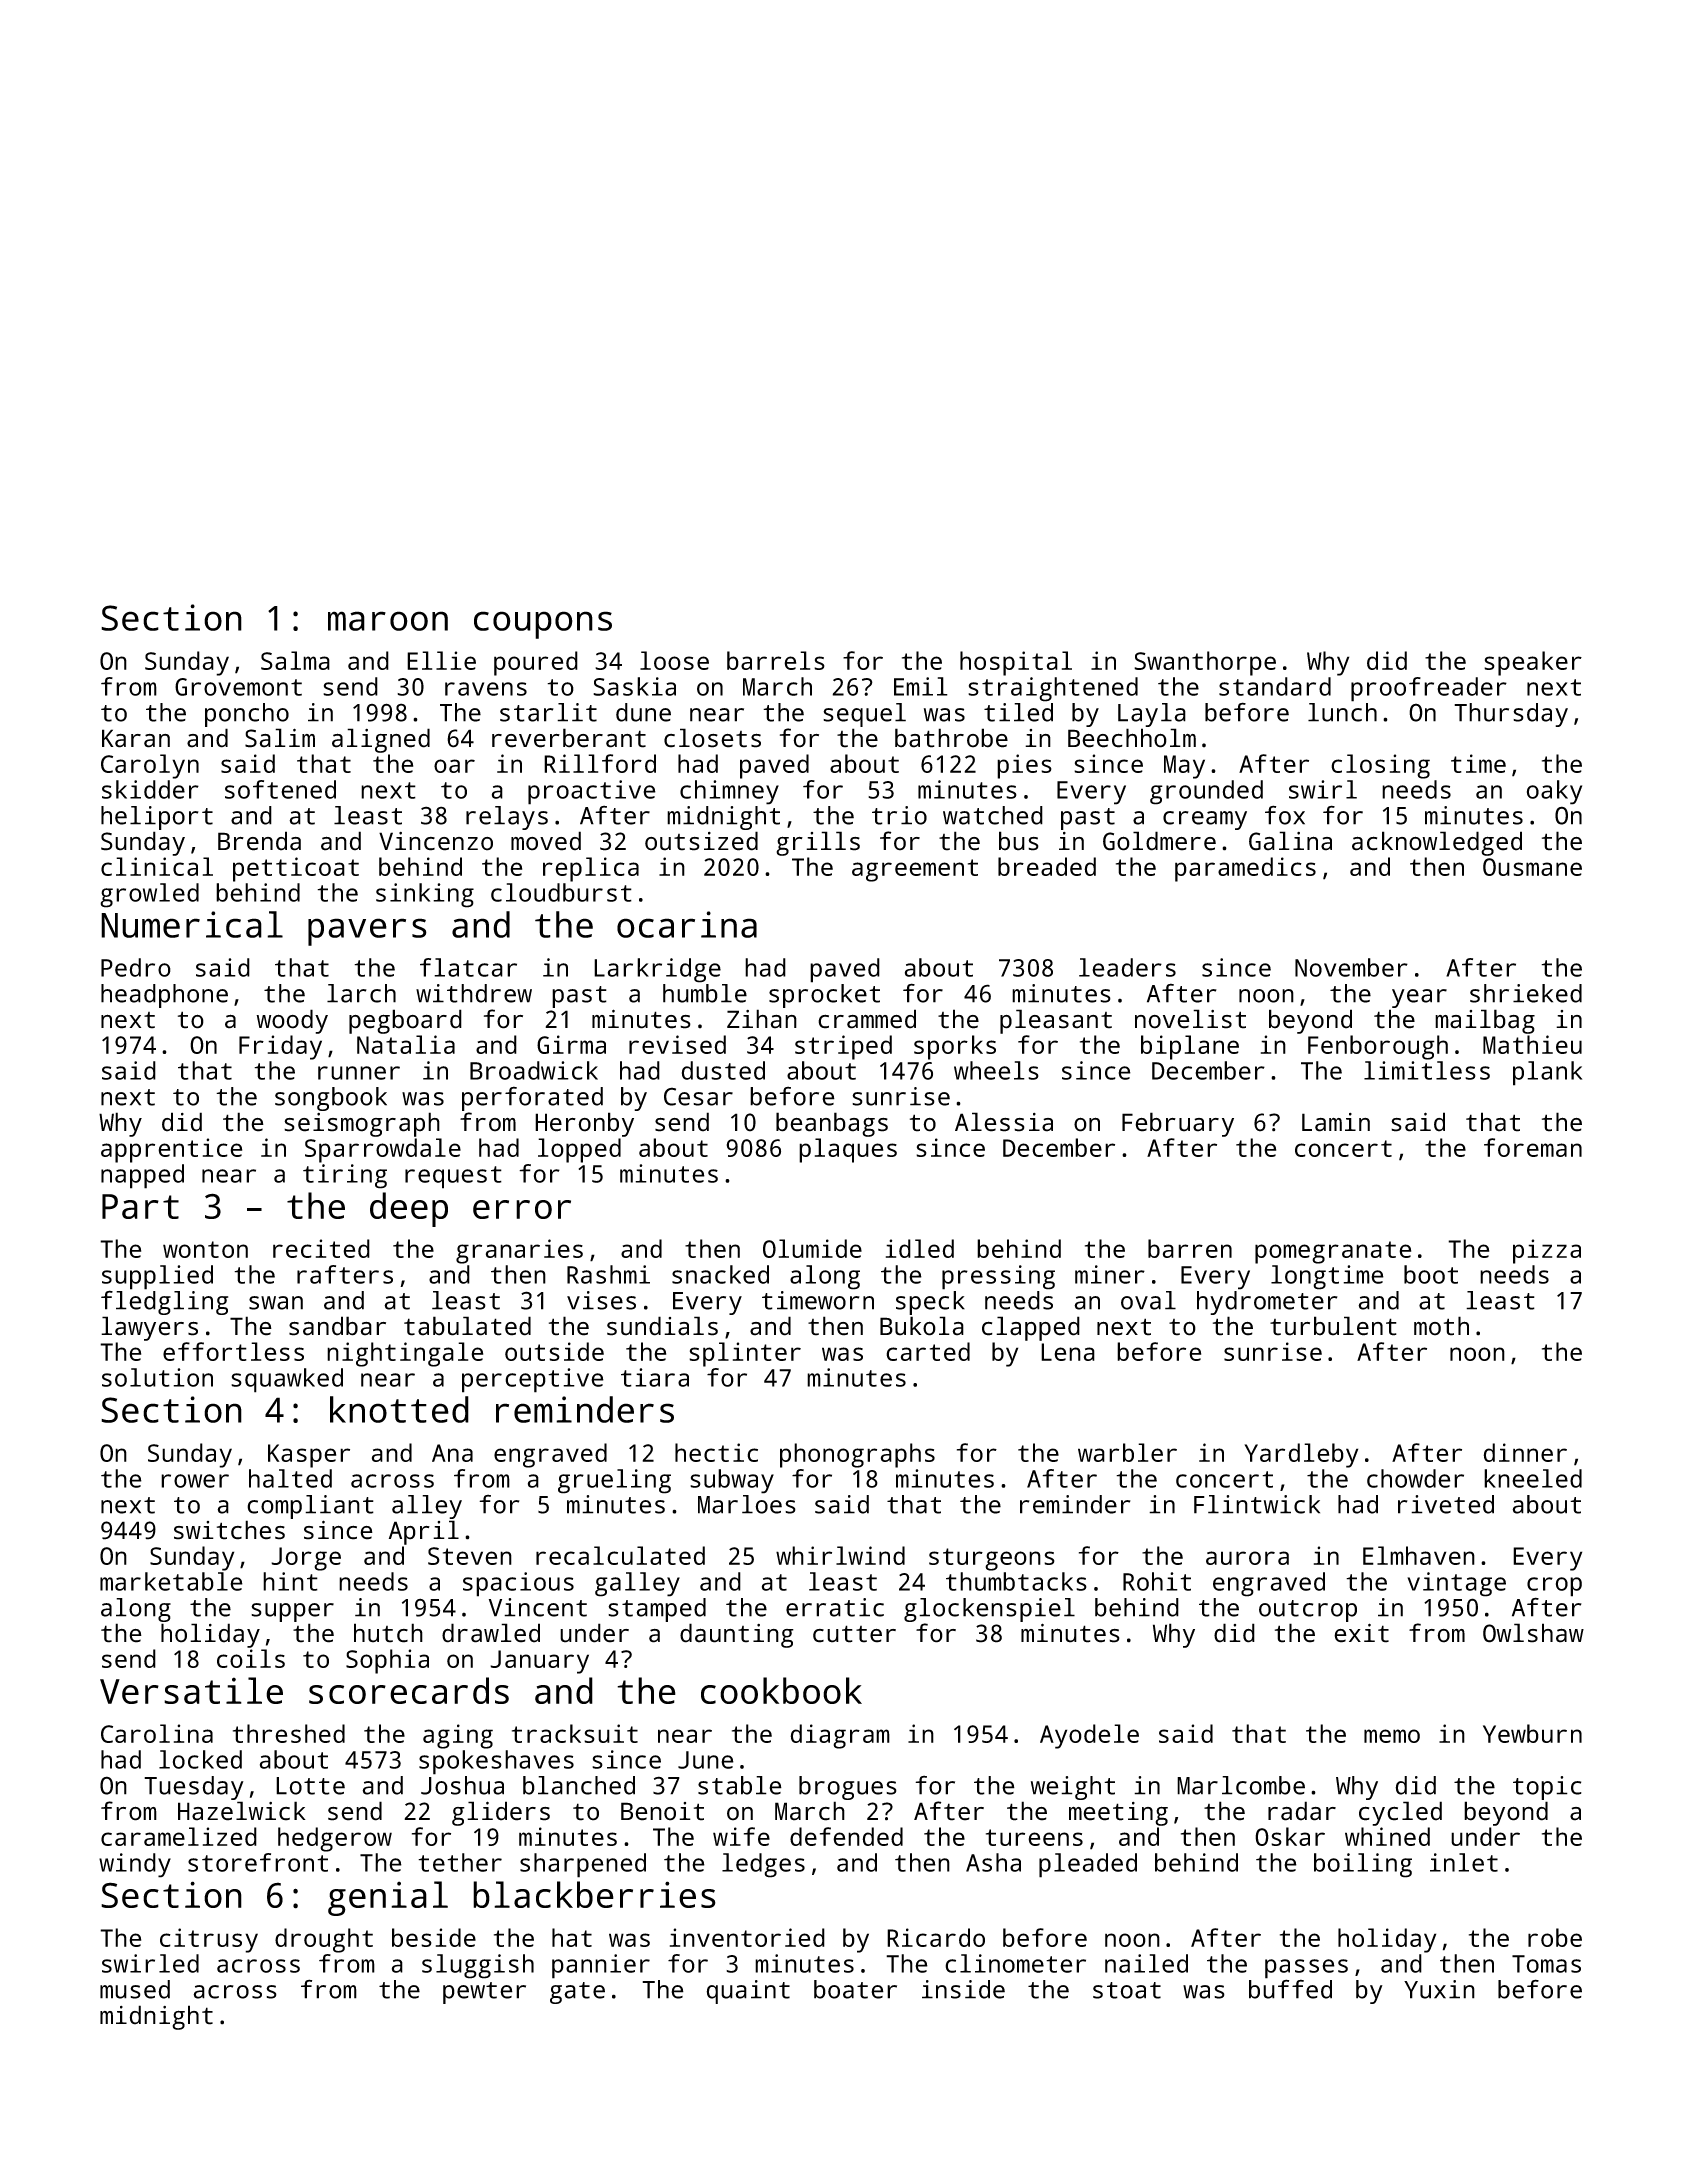  I want to click on petticoat, so click(296, 869).
